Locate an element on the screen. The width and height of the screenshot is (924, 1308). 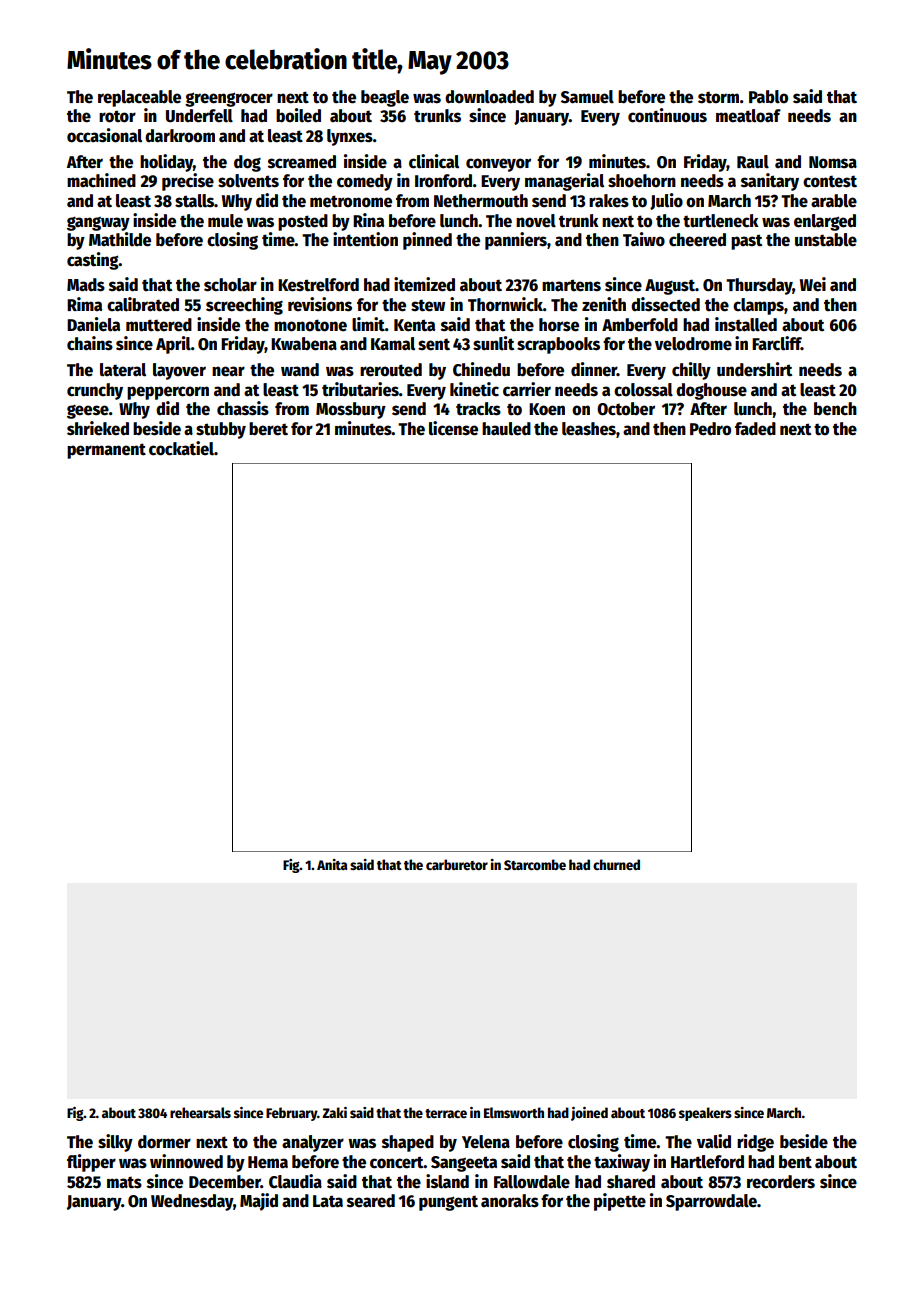
carburetor is located at coordinates (457, 864).
